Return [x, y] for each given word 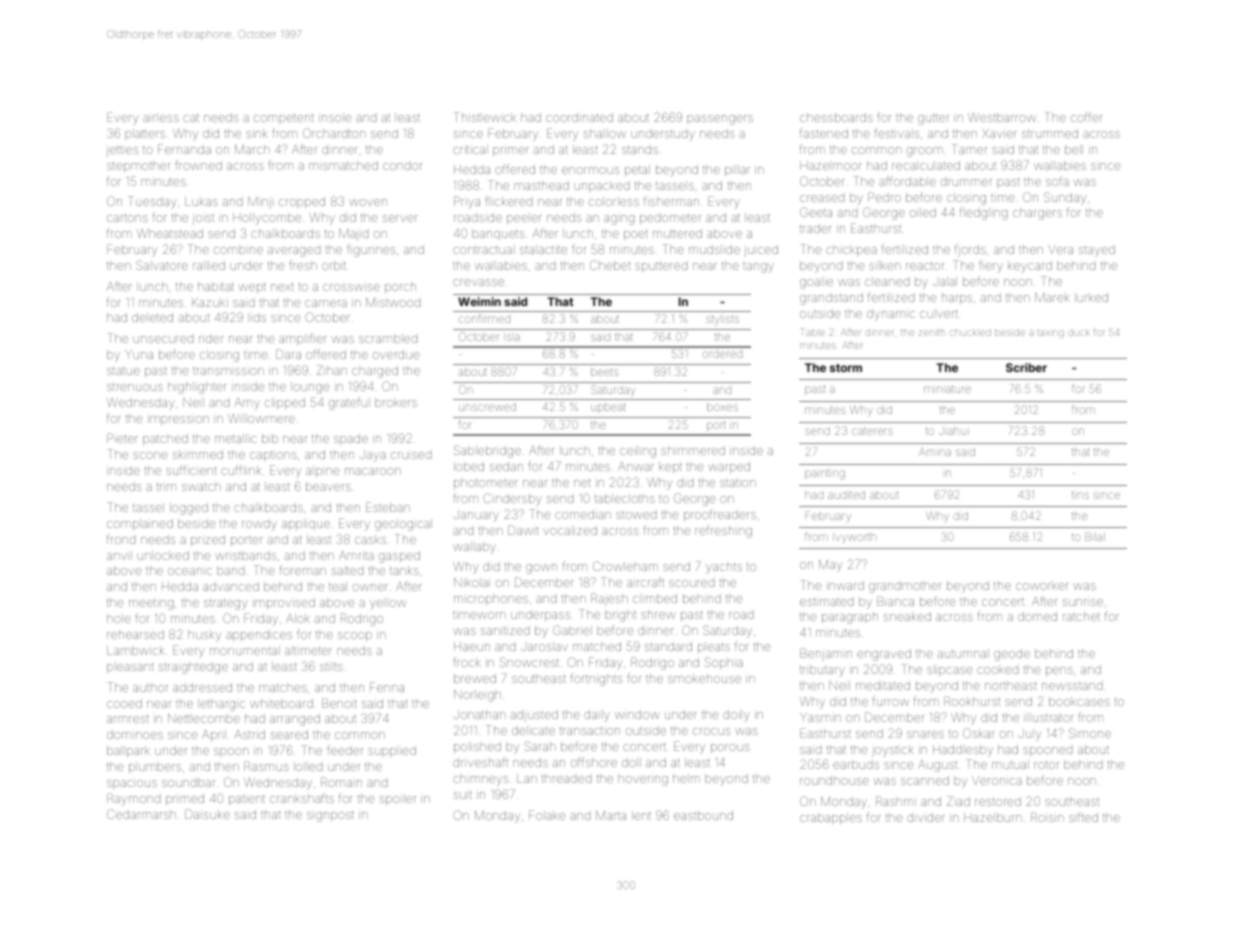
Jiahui [954, 431]
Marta [611, 815]
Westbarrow [1002, 117]
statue [123, 371]
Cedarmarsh [141, 814]
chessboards [836, 117]
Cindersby [512, 499]
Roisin [1047, 817]
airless [161, 117]
